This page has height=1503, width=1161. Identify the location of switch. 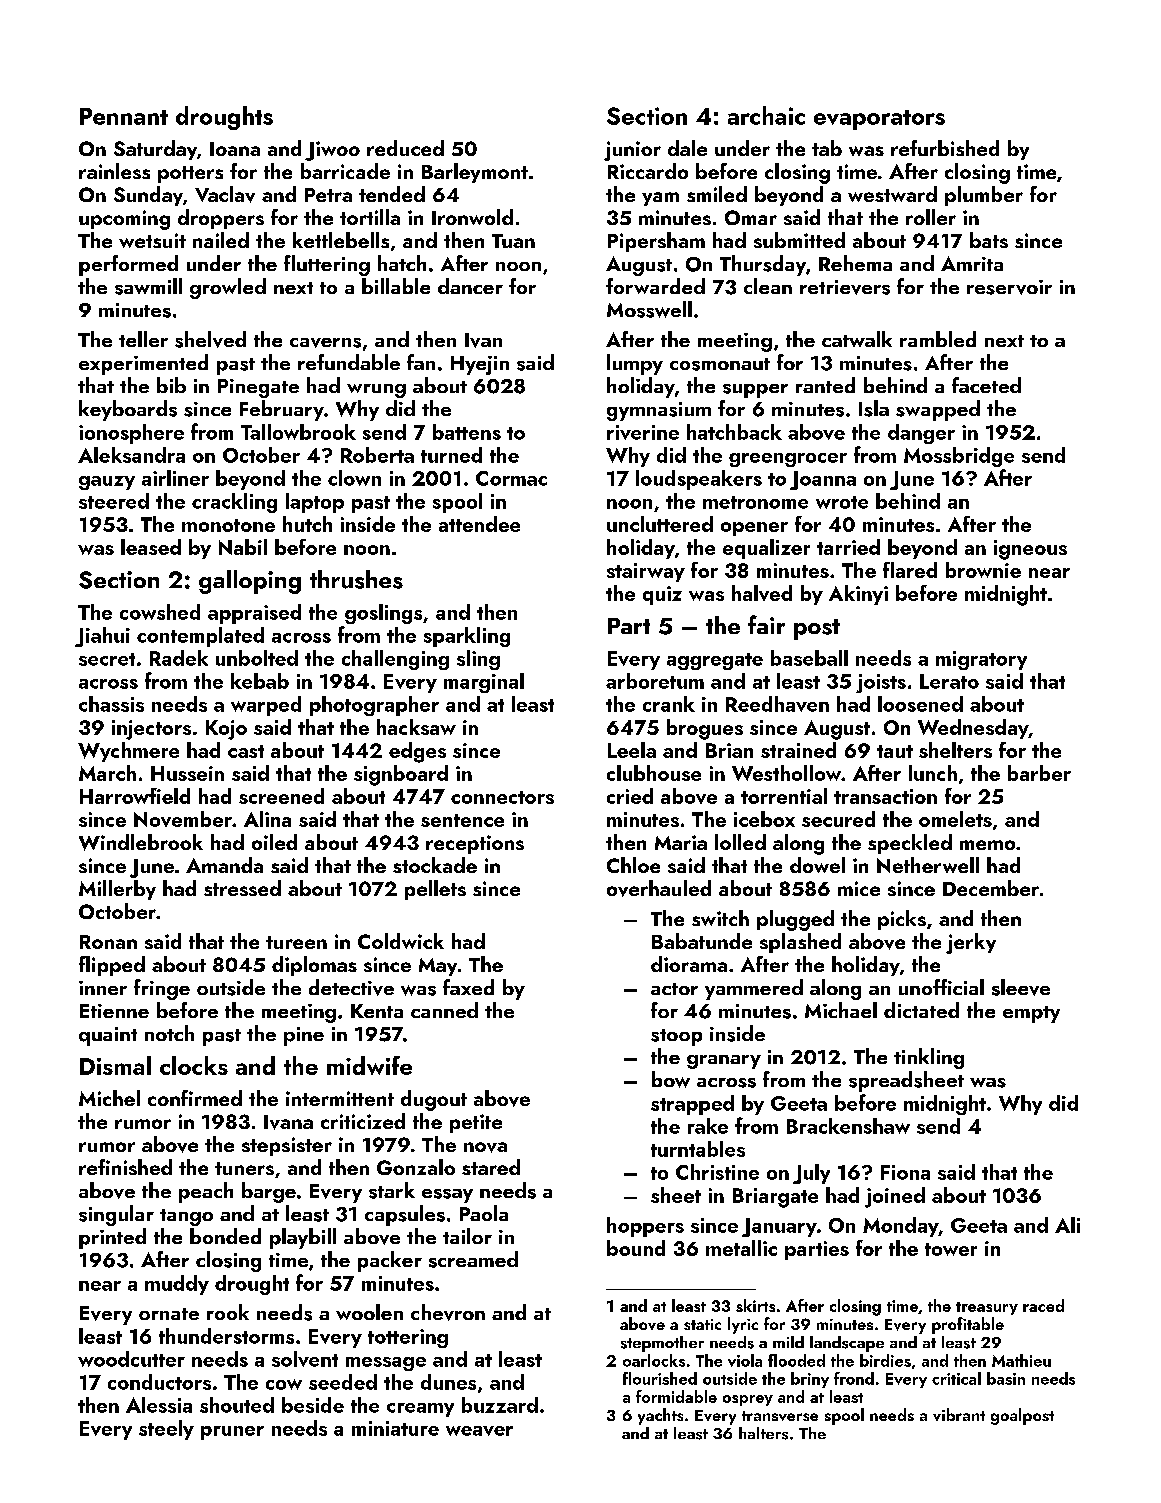
(720, 918).
